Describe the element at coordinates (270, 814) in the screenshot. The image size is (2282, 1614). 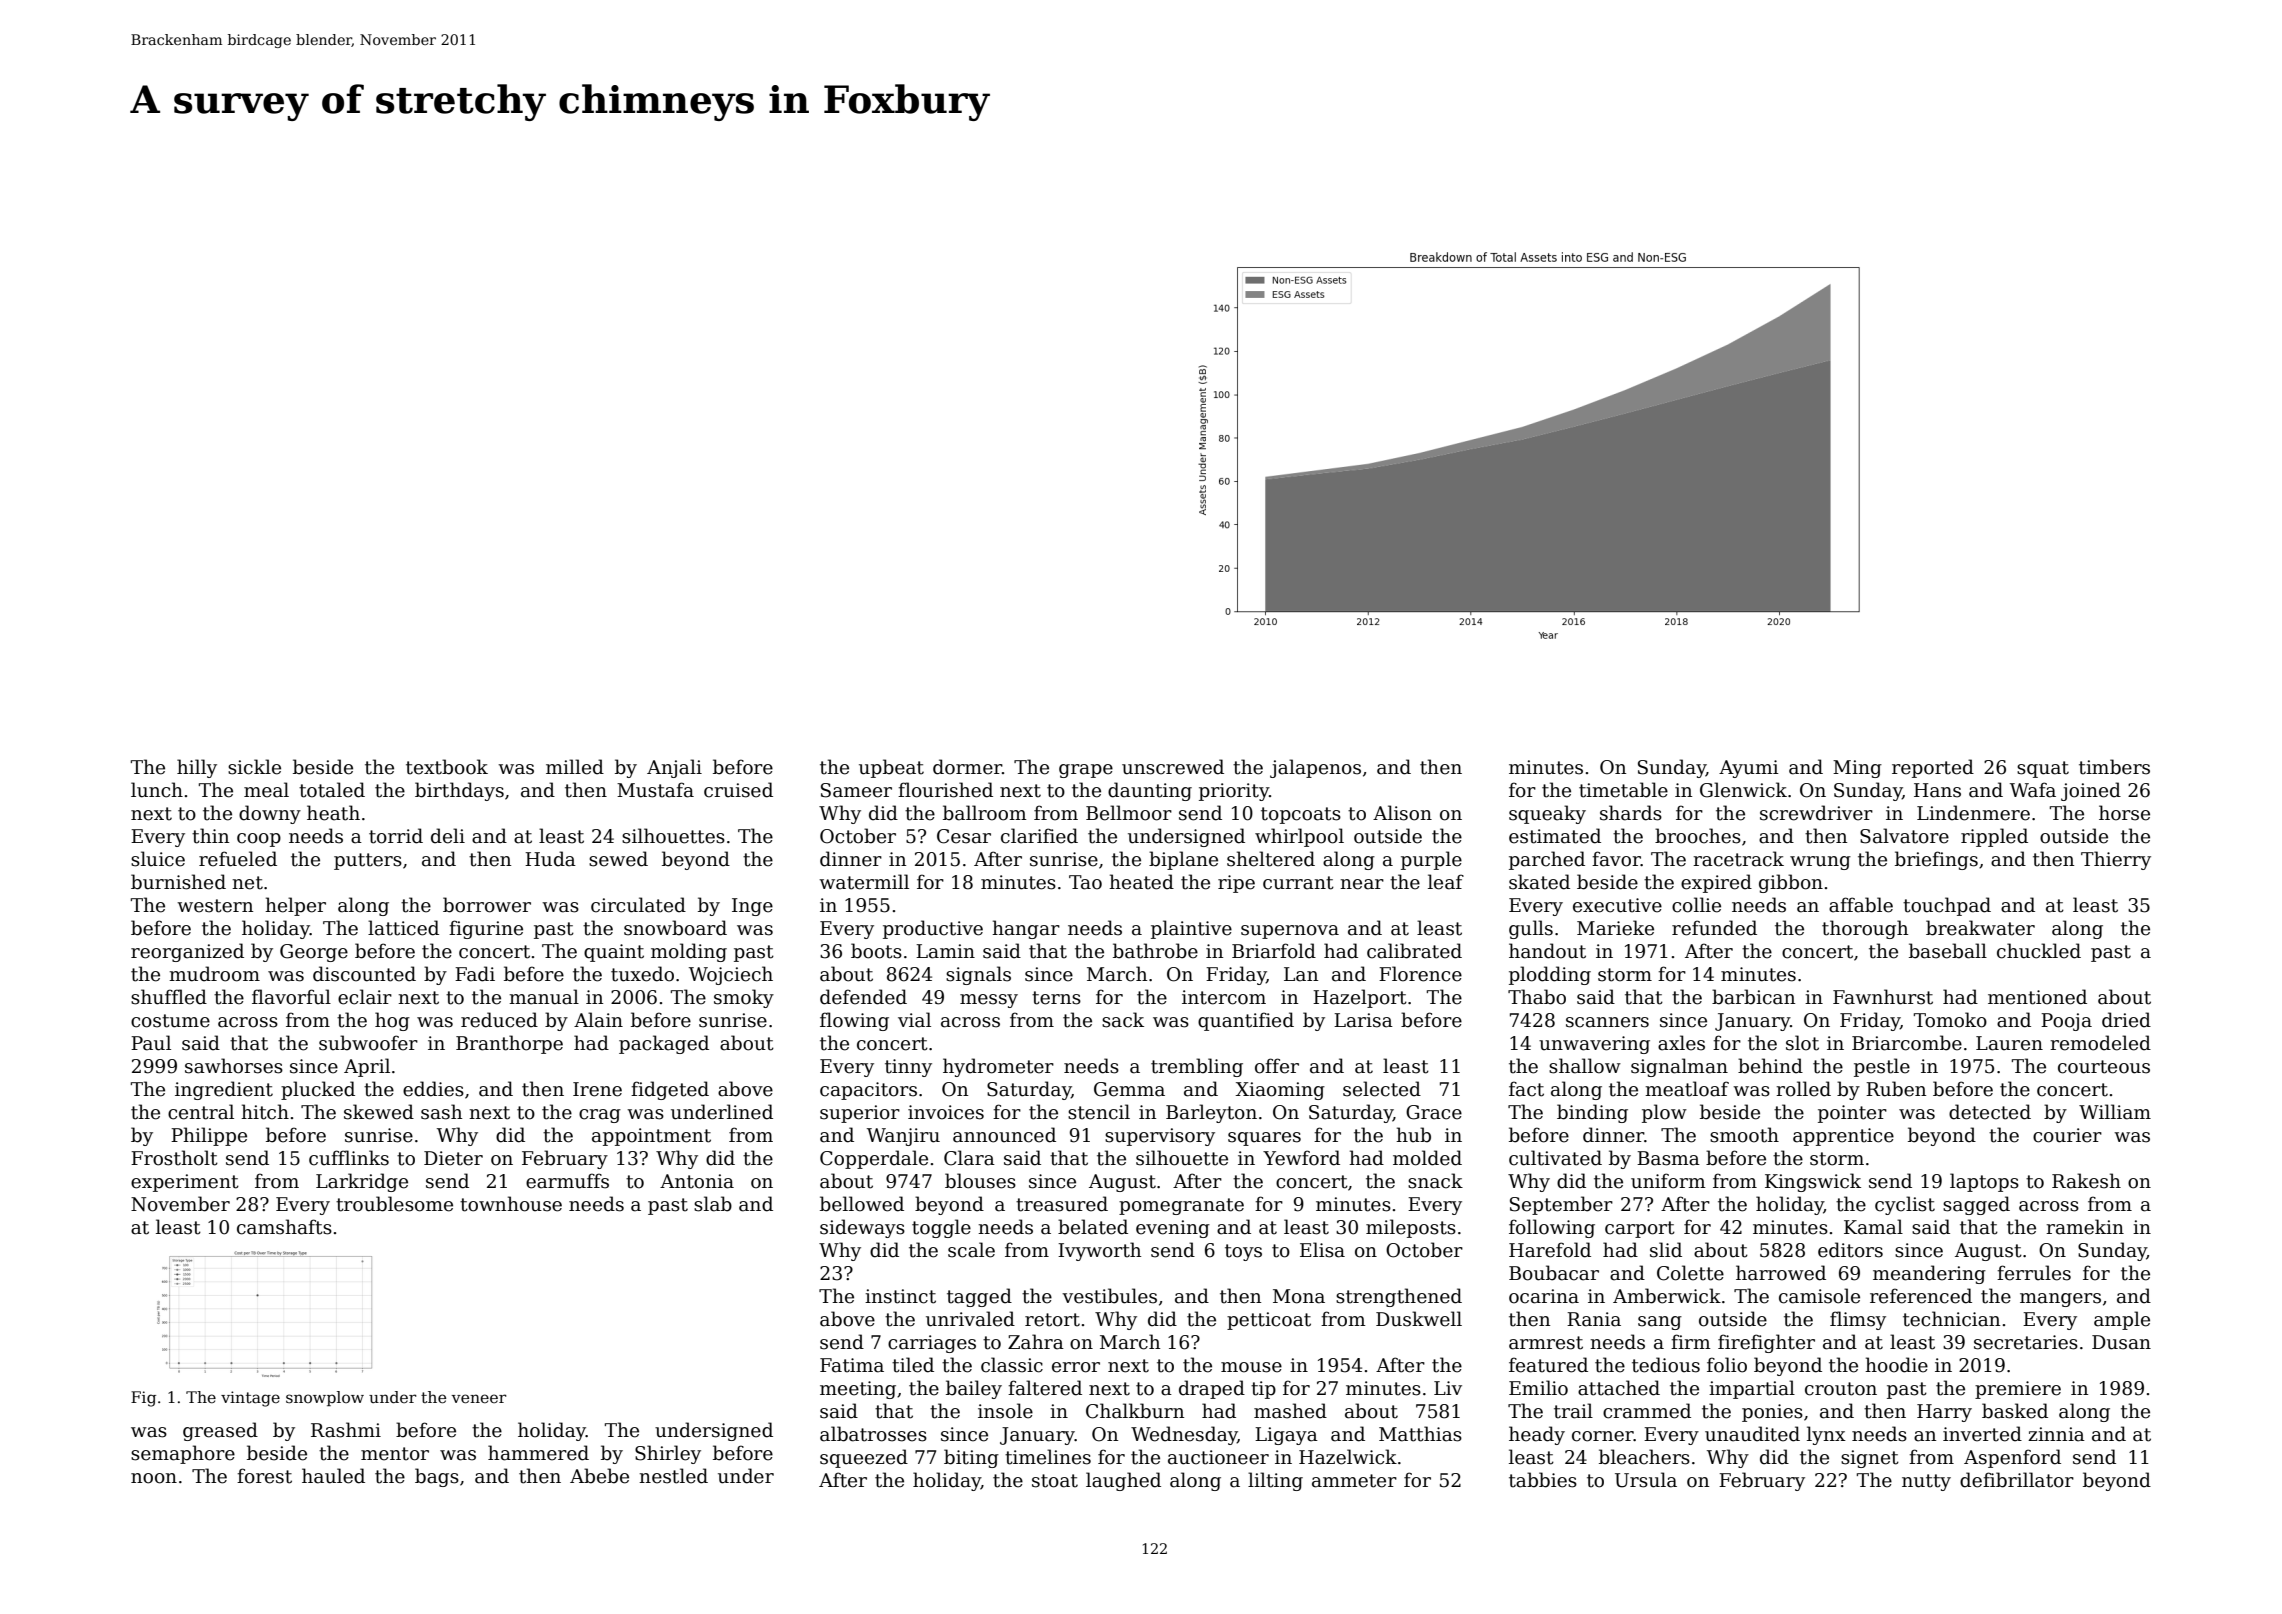
I see `downy` at that location.
